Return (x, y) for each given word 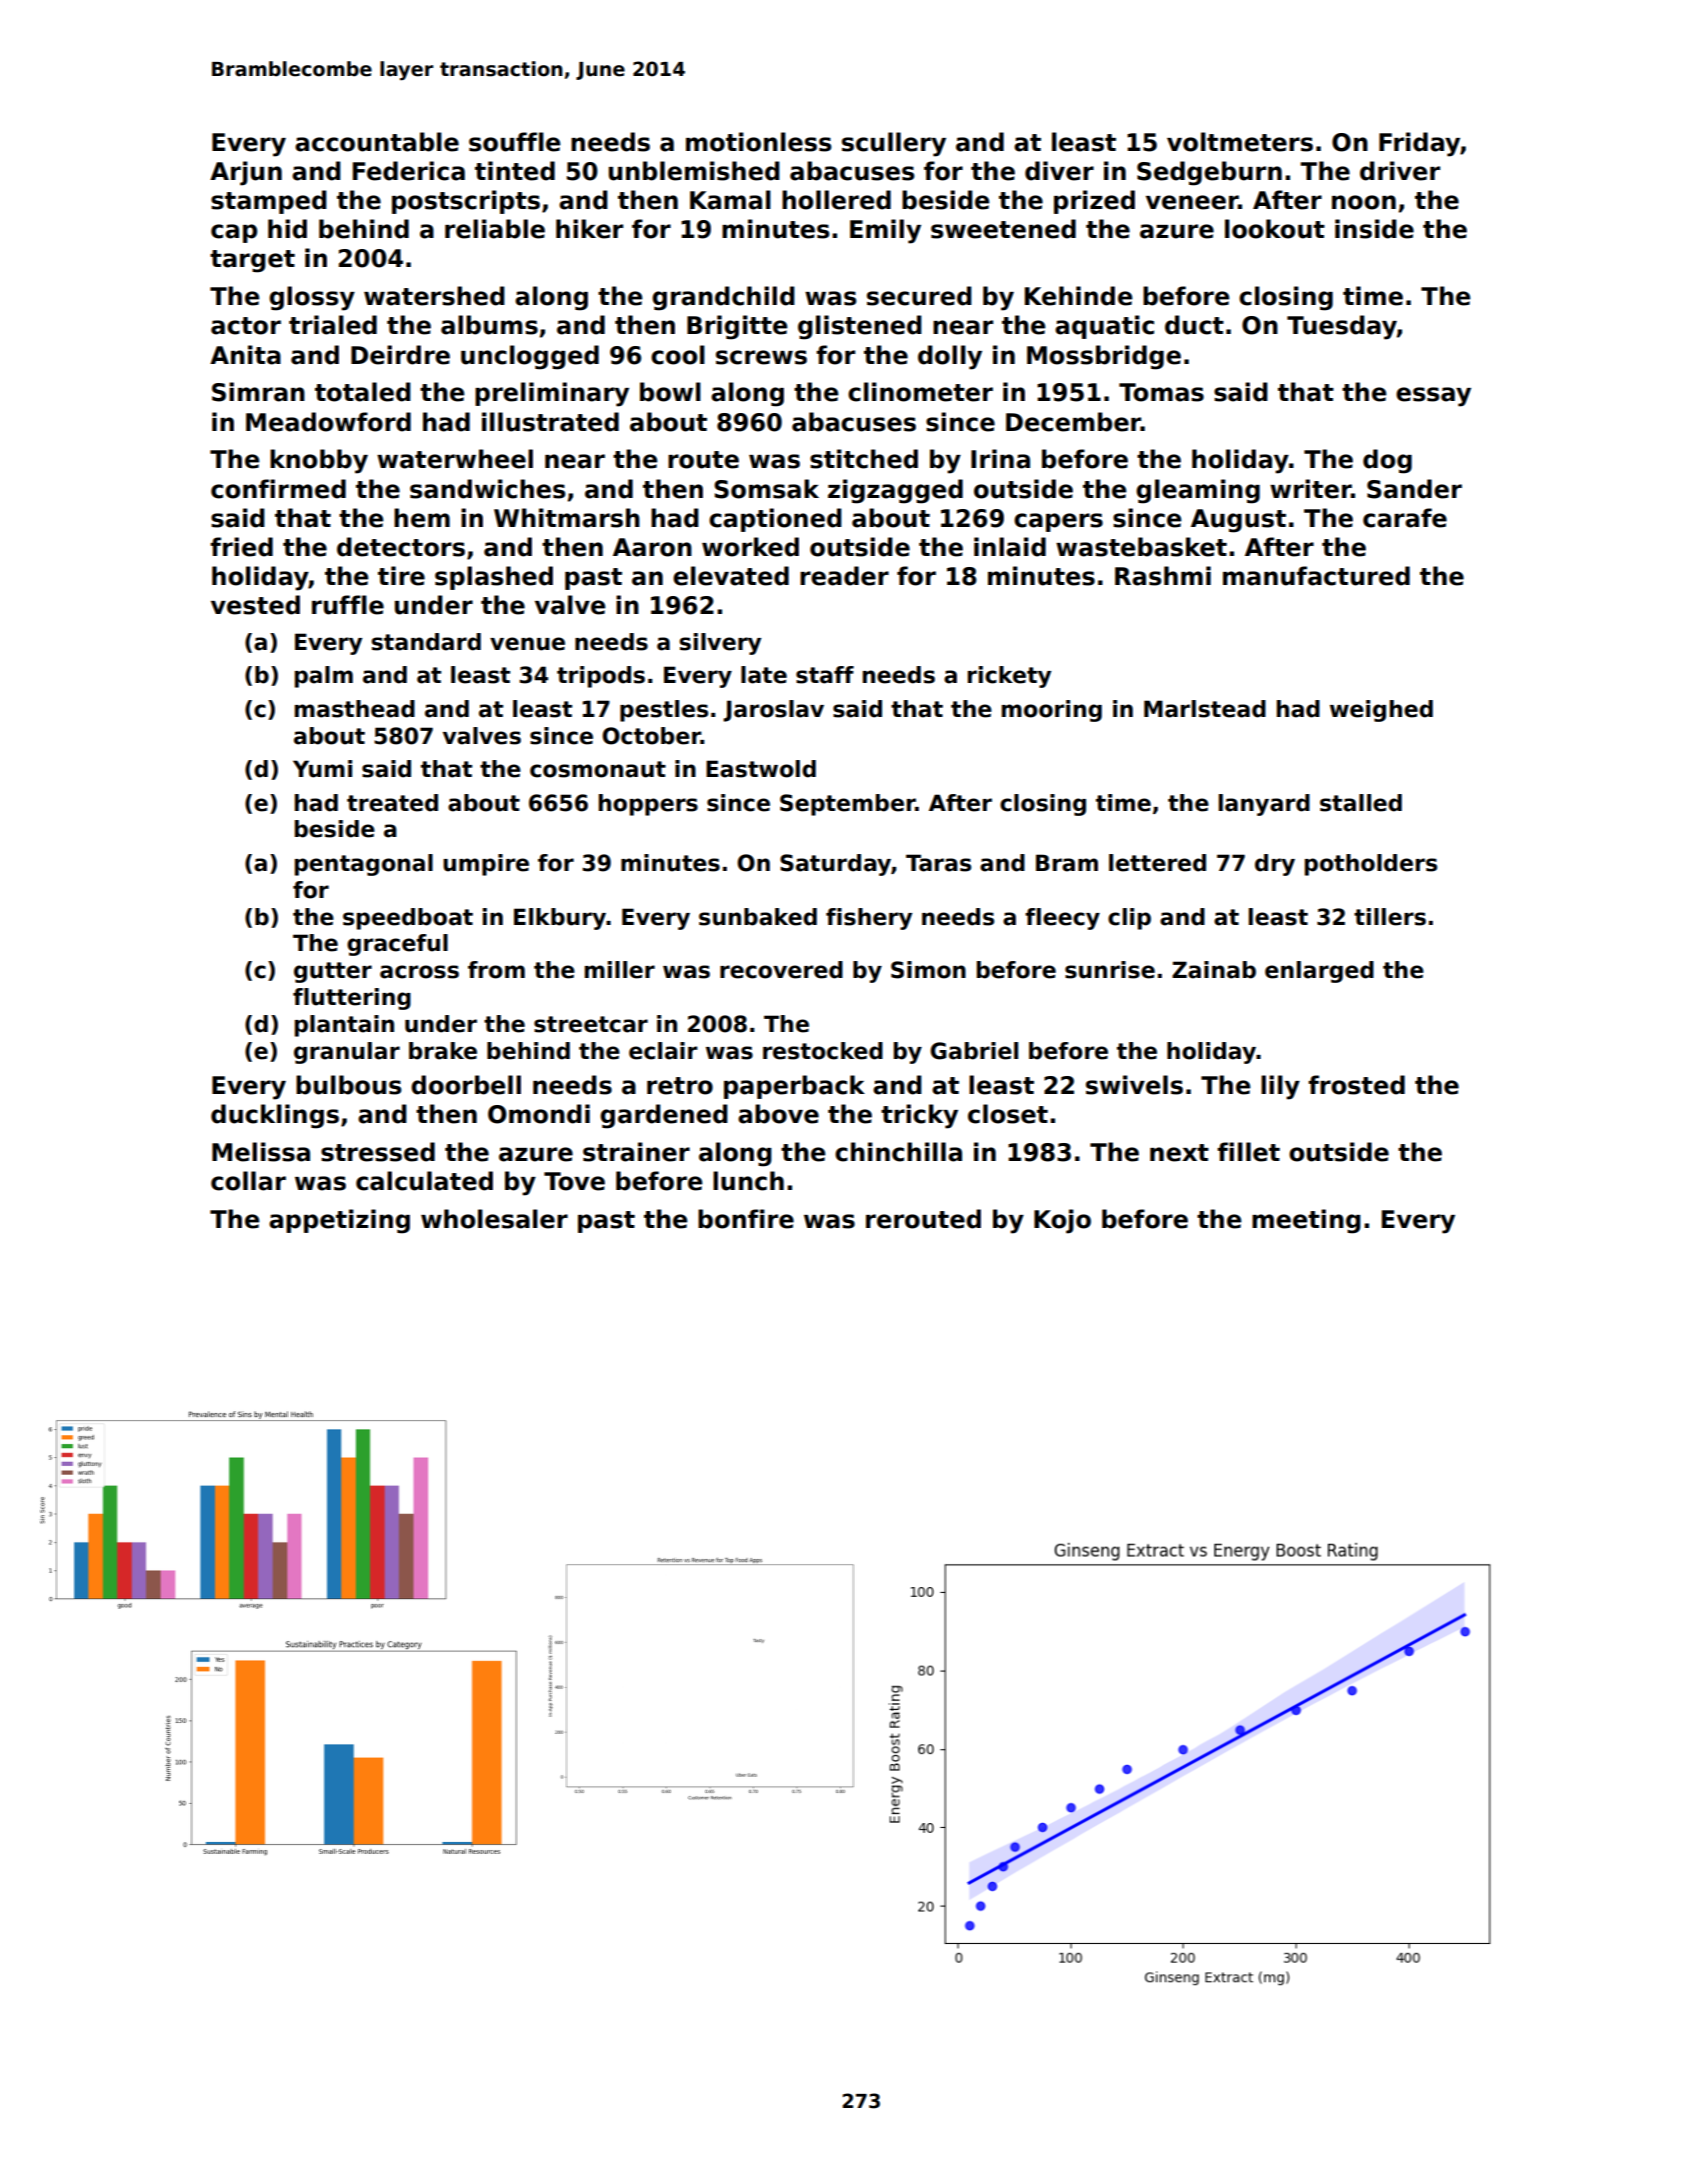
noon (1364, 202)
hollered (836, 200)
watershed (434, 296)
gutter (333, 972)
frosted (1356, 1085)
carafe (1405, 518)
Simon (928, 970)
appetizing (339, 1221)
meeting (1306, 1221)
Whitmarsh (567, 518)
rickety (1009, 677)
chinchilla (898, 1152)
